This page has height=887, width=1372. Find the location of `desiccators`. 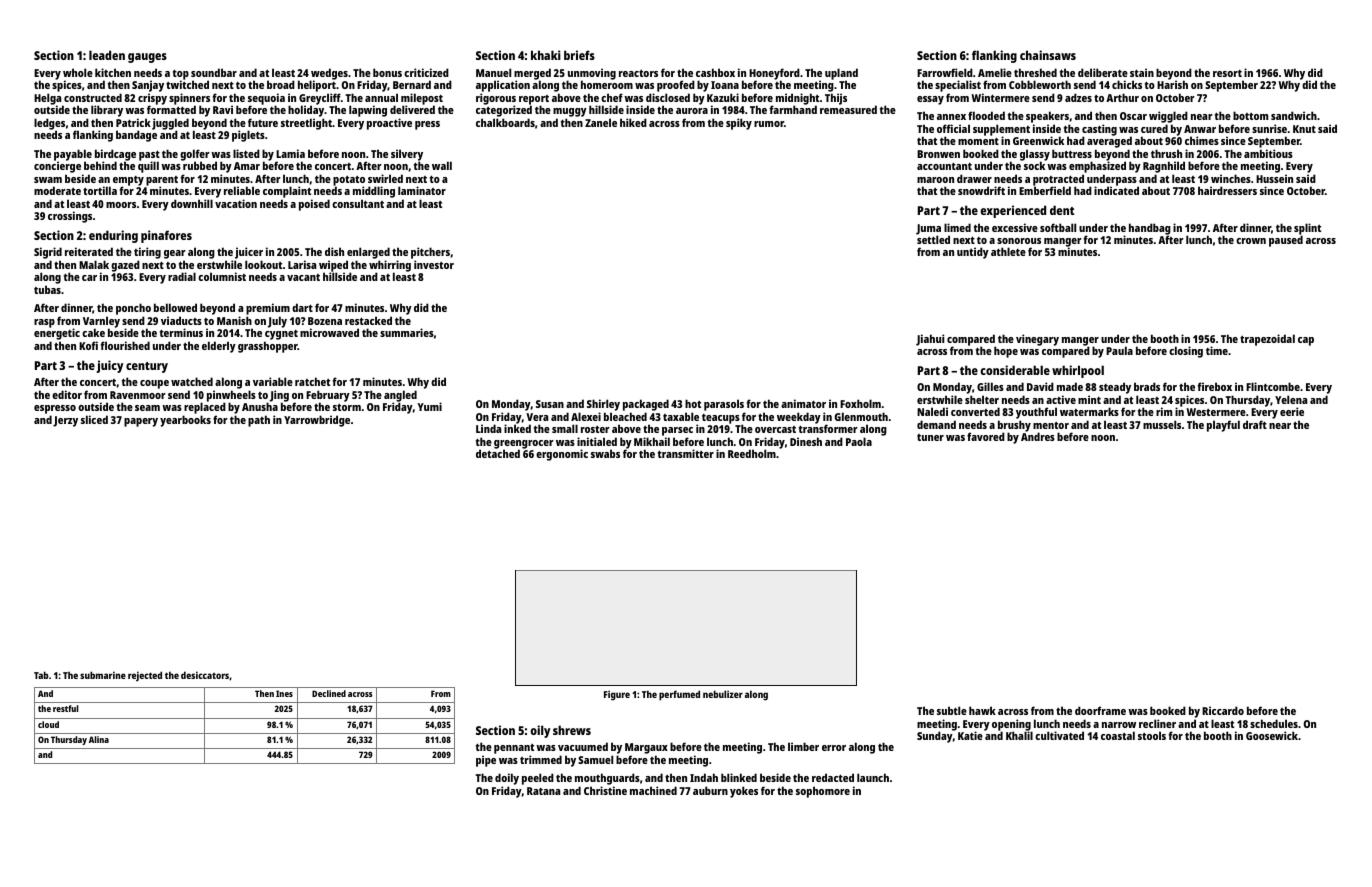

desiccators is located at coordinates (205, 675).
